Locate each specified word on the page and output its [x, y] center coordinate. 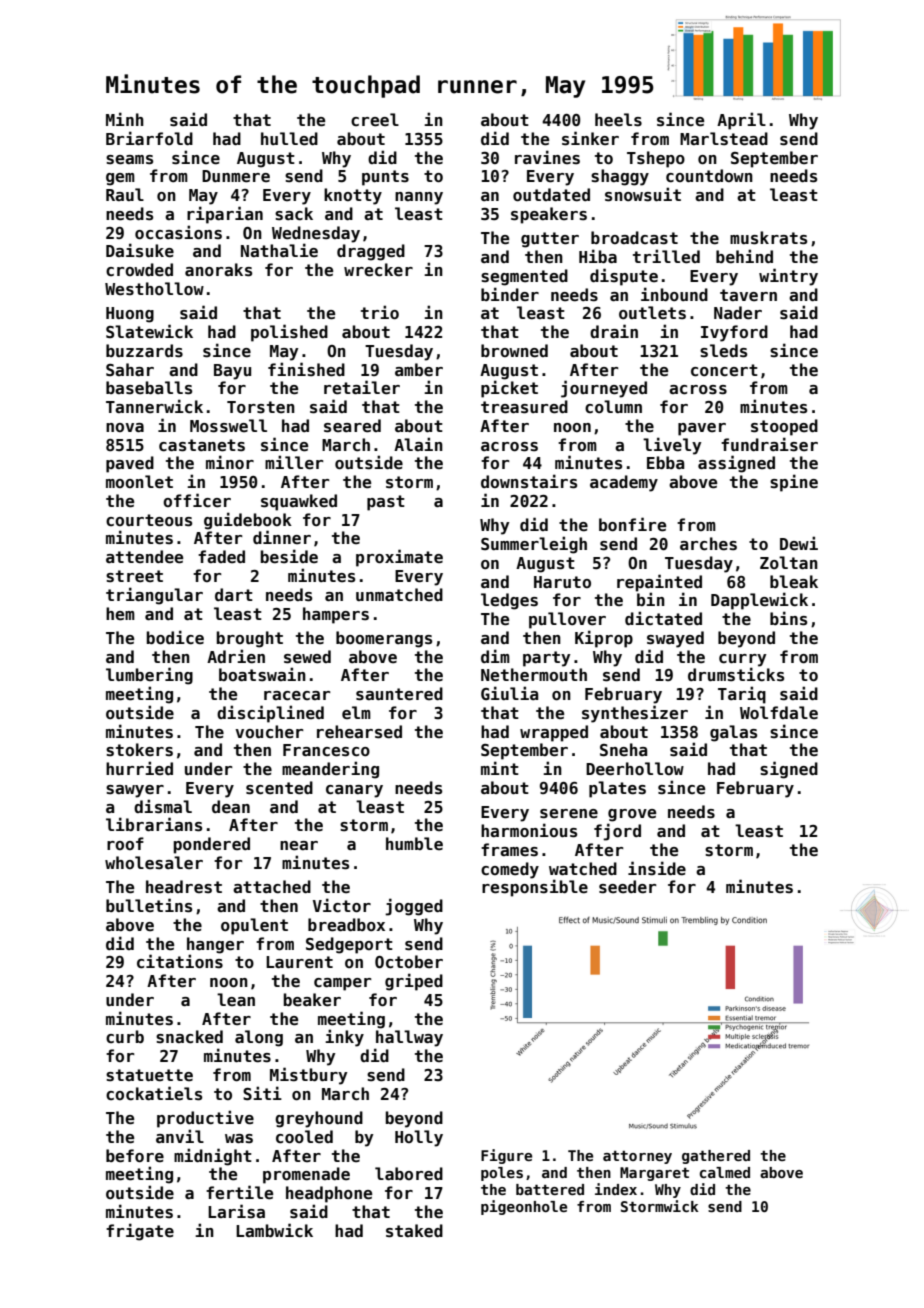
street [134, 576]
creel [375, 120]
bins [788, 618]
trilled [666, 256]
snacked [189, 1037]
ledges [509, 601]
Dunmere [236, 176]
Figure [506, 1156]
